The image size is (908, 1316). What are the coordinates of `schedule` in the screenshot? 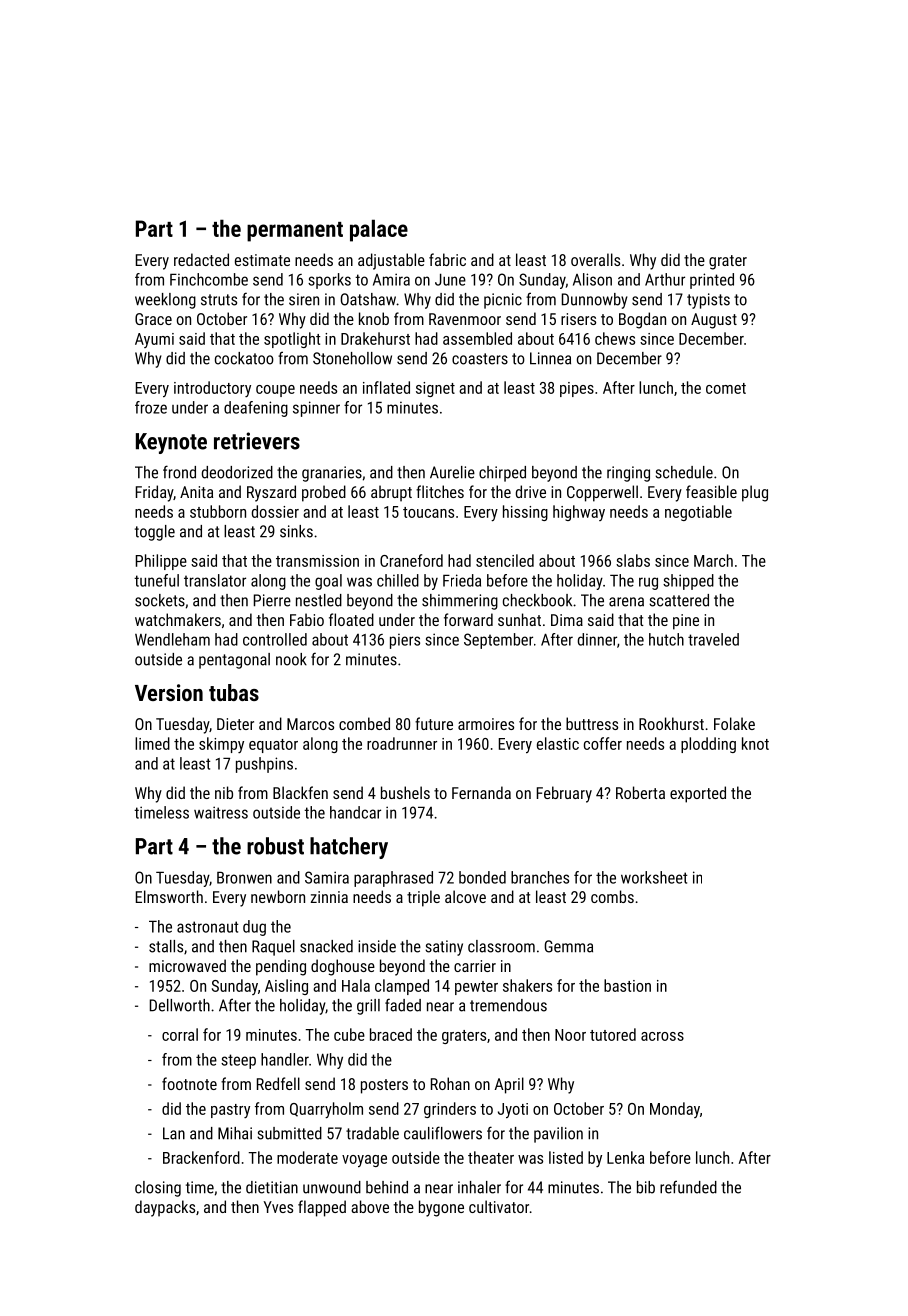 It's located at (684, 472).
